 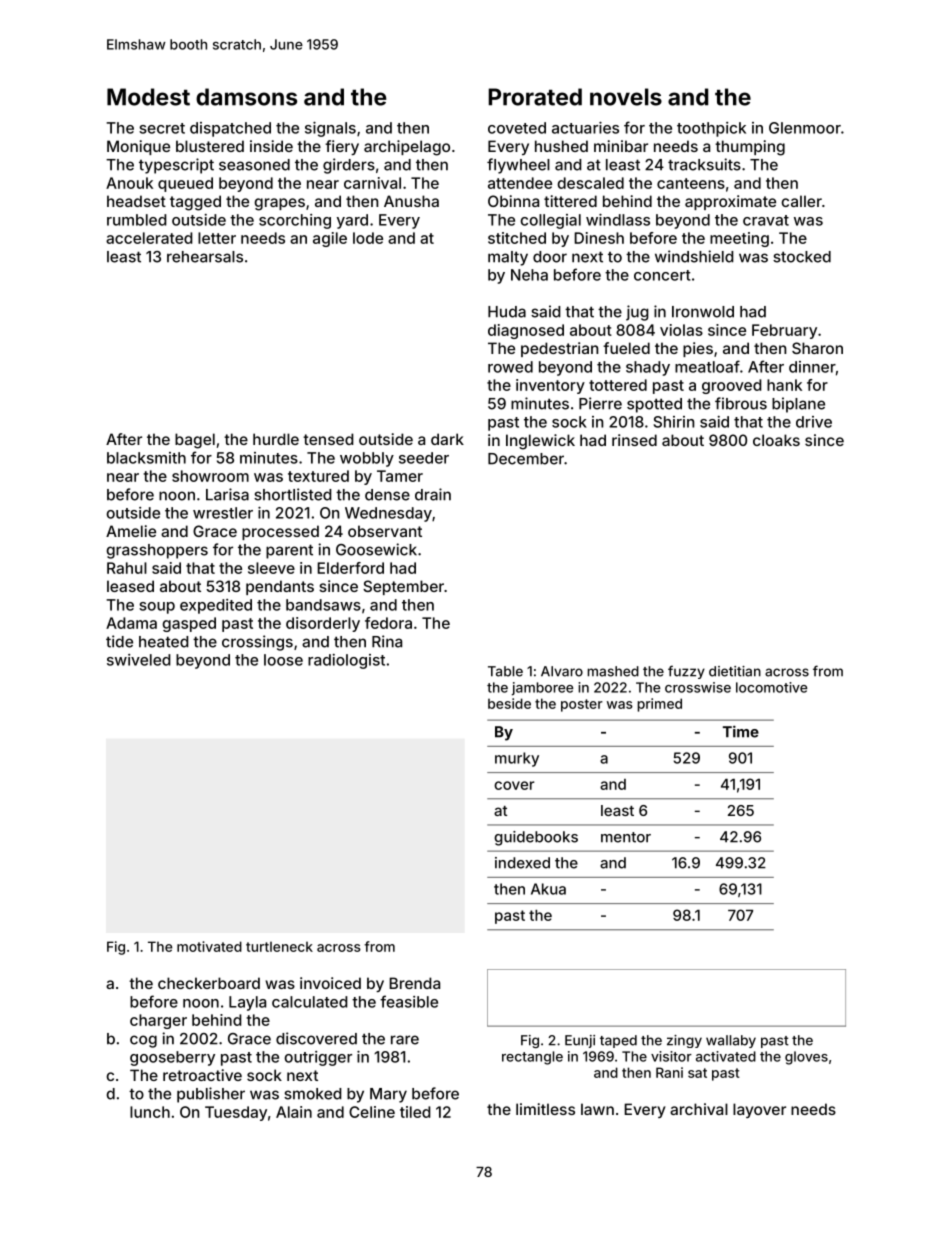 I want to click on Glenmoor, so click(x=805, y=128).
